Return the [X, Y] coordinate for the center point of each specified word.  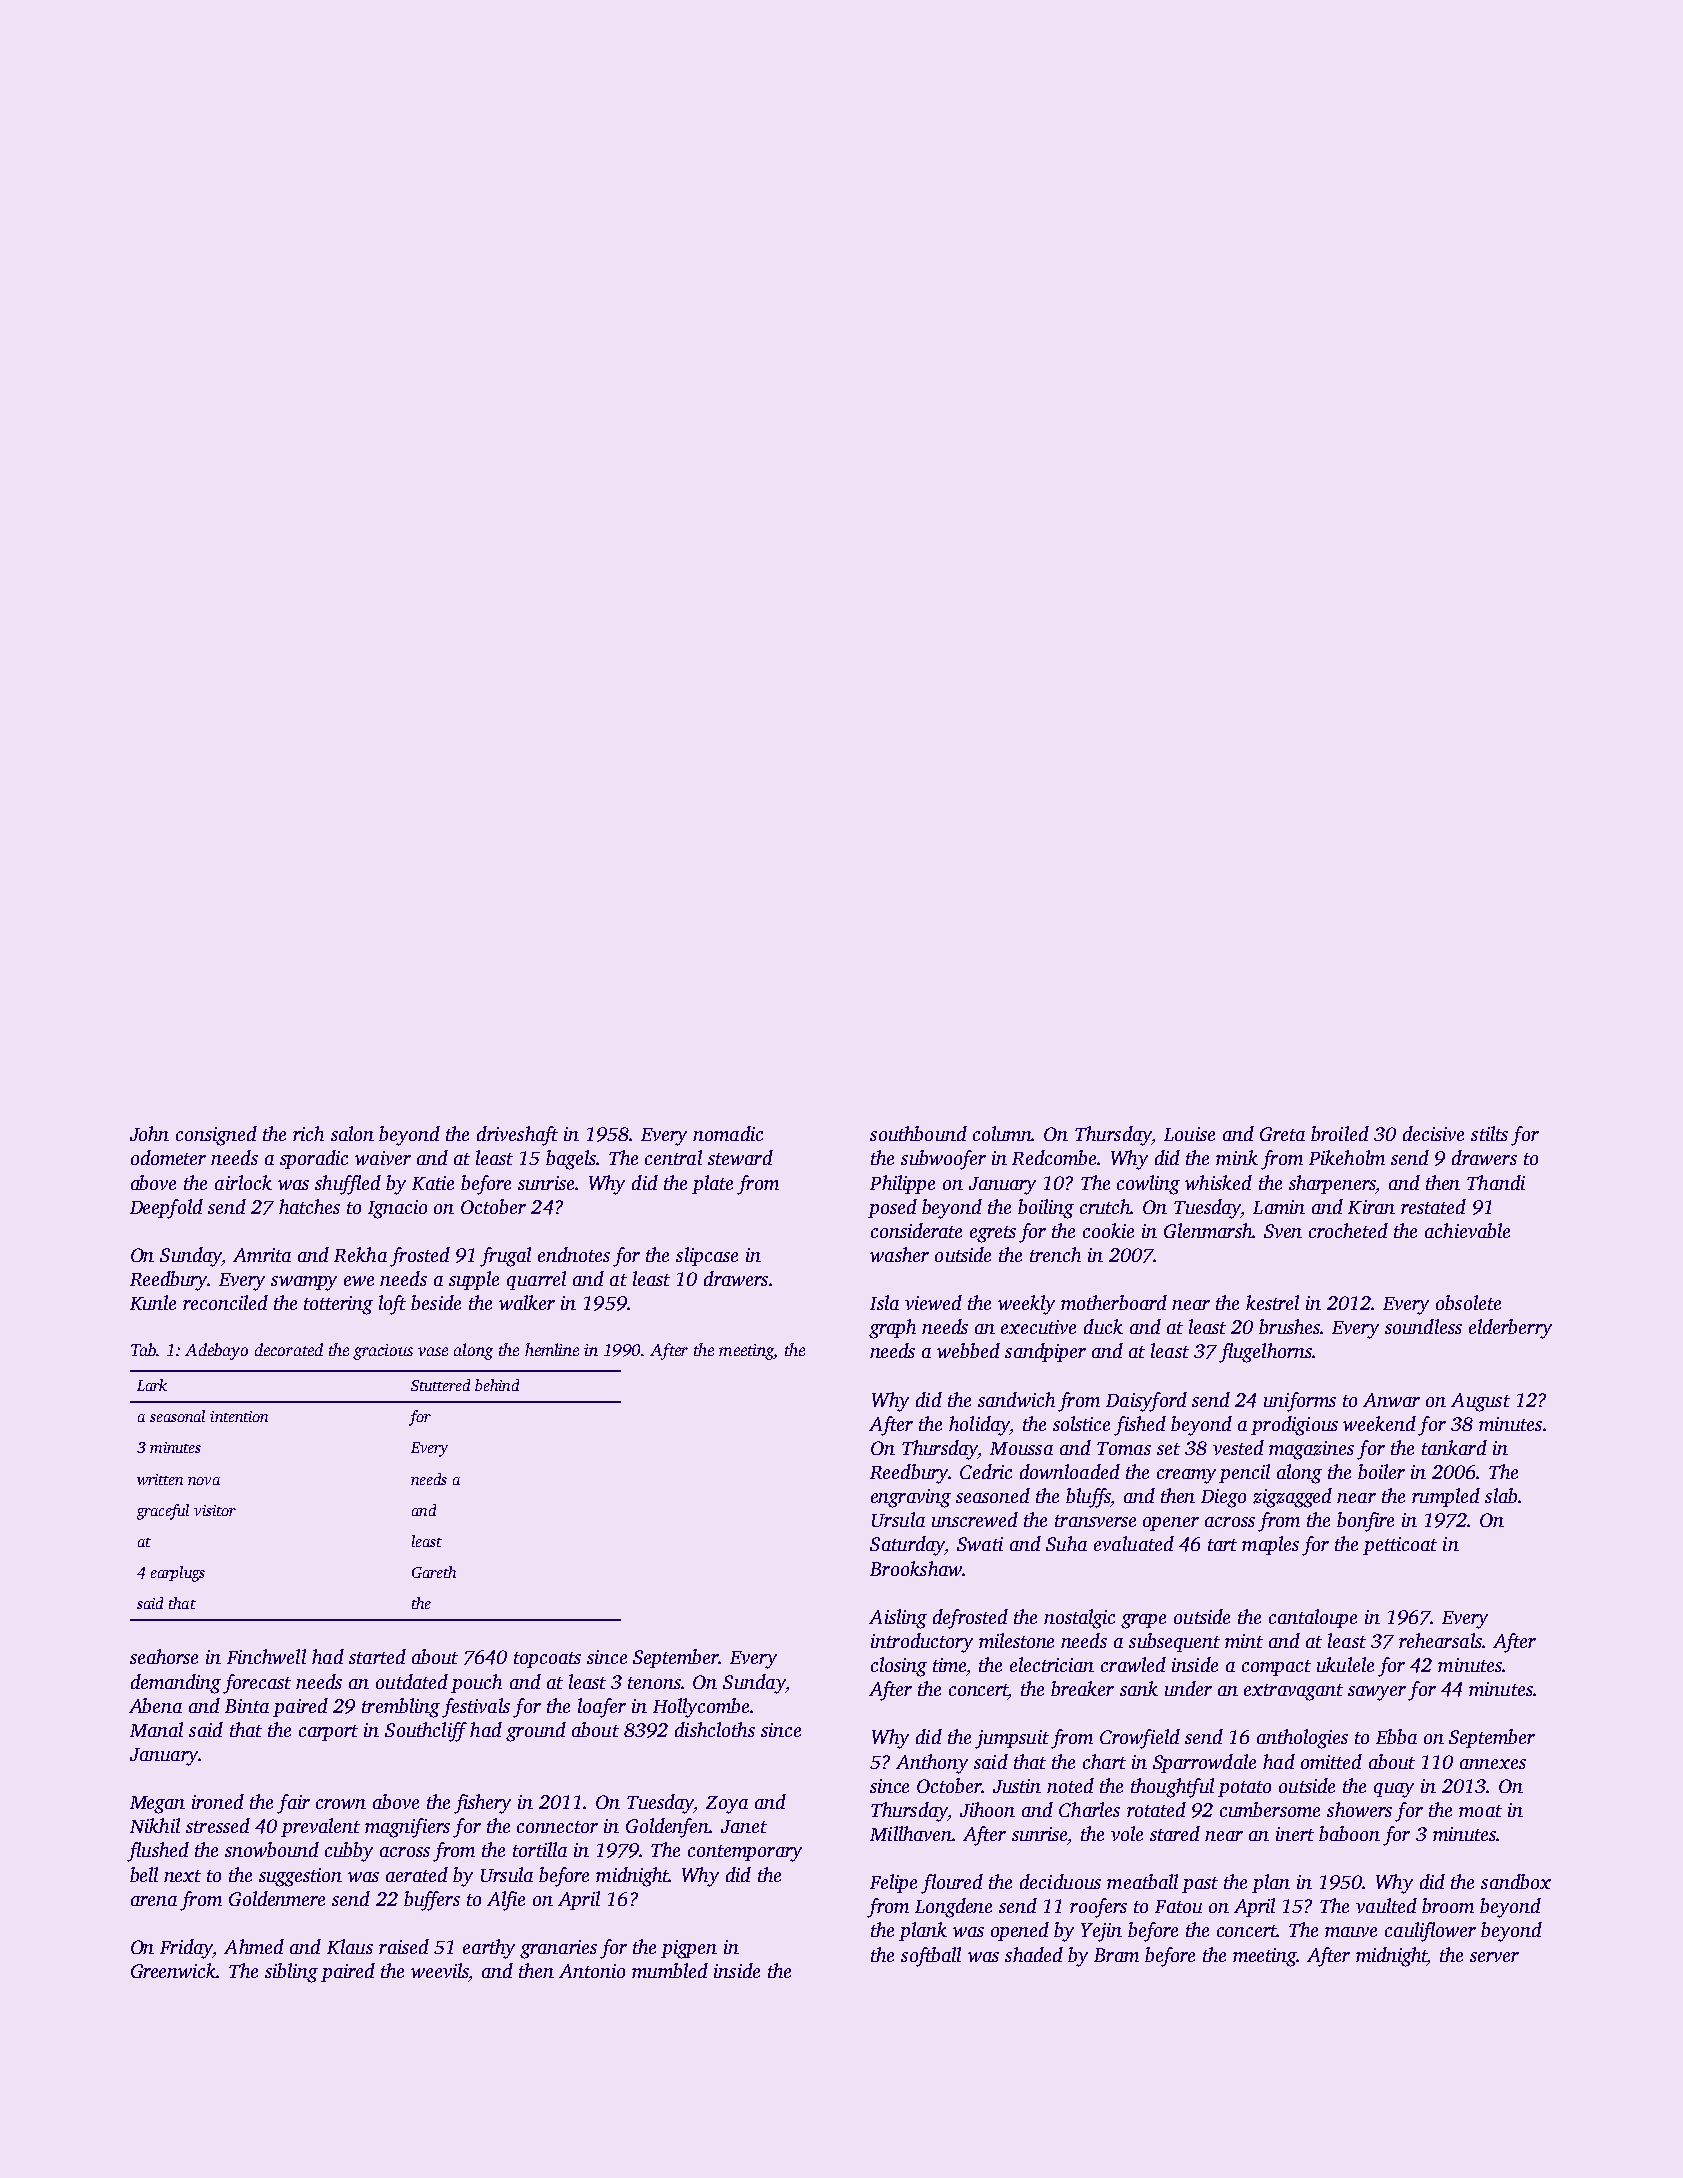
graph [892, 1329]
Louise [1189, 1134]
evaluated [1134, 1543]
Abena [155, 1705]
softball [931, 1957]
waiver [383, 1158]
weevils [440, 1970]
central [673, 1157]
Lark [152, 1385]
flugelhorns [1265, 1353]
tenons [655, 1683]
